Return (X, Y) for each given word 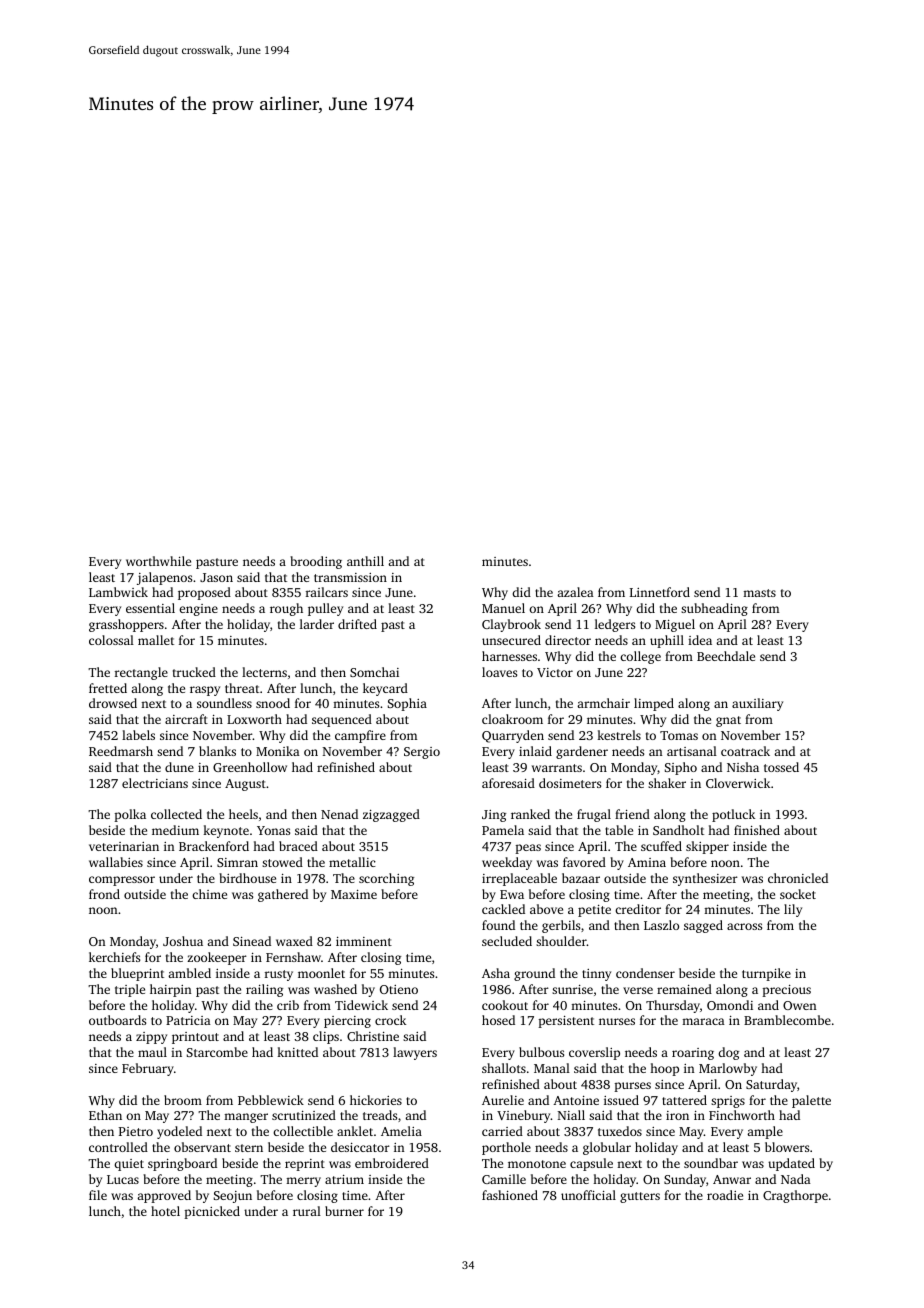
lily (793, 910)
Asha (496, 973)
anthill (365, 561)
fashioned (510, 1195)
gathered (283, 895)
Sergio (422, 753)
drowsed (113, 703)
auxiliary (757, 704)
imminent (364, 941)
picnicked (212, 1212)
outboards (117, 1020)
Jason (216, 577)
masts (759, 593)
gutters (640, 1197)
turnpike (766, 974)
